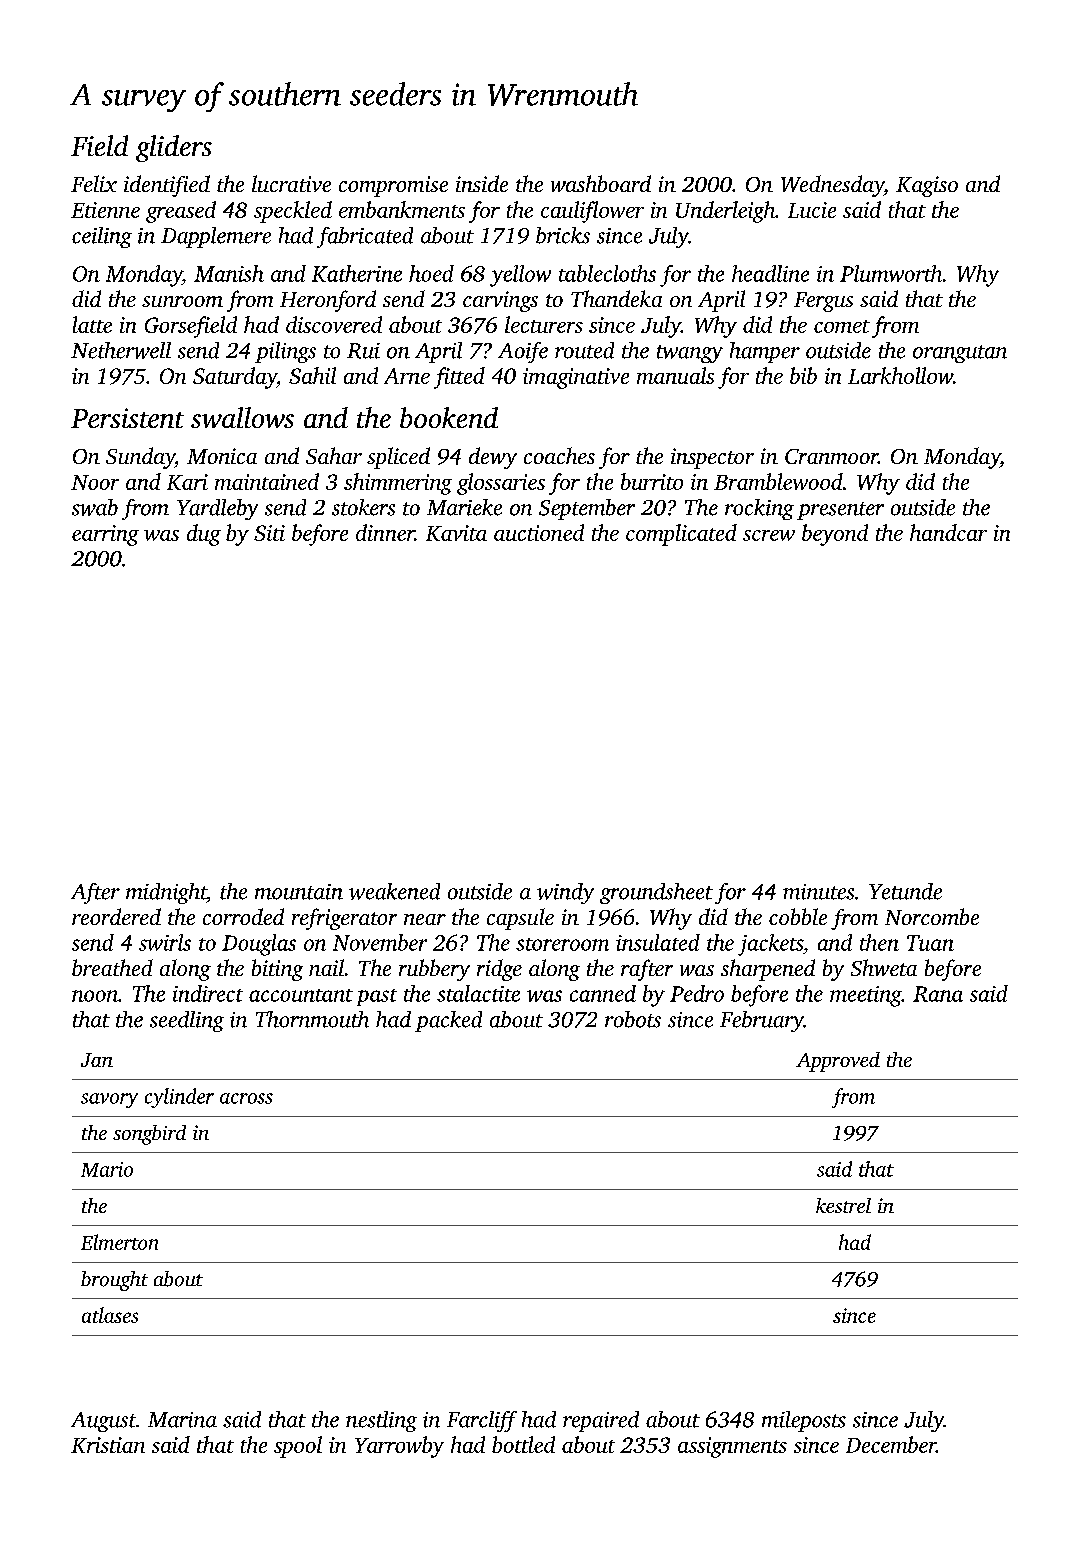 Image resolution: width=1090 pixels, height=1541 pixels. I want to click on storeroom, so click(562, 944).
